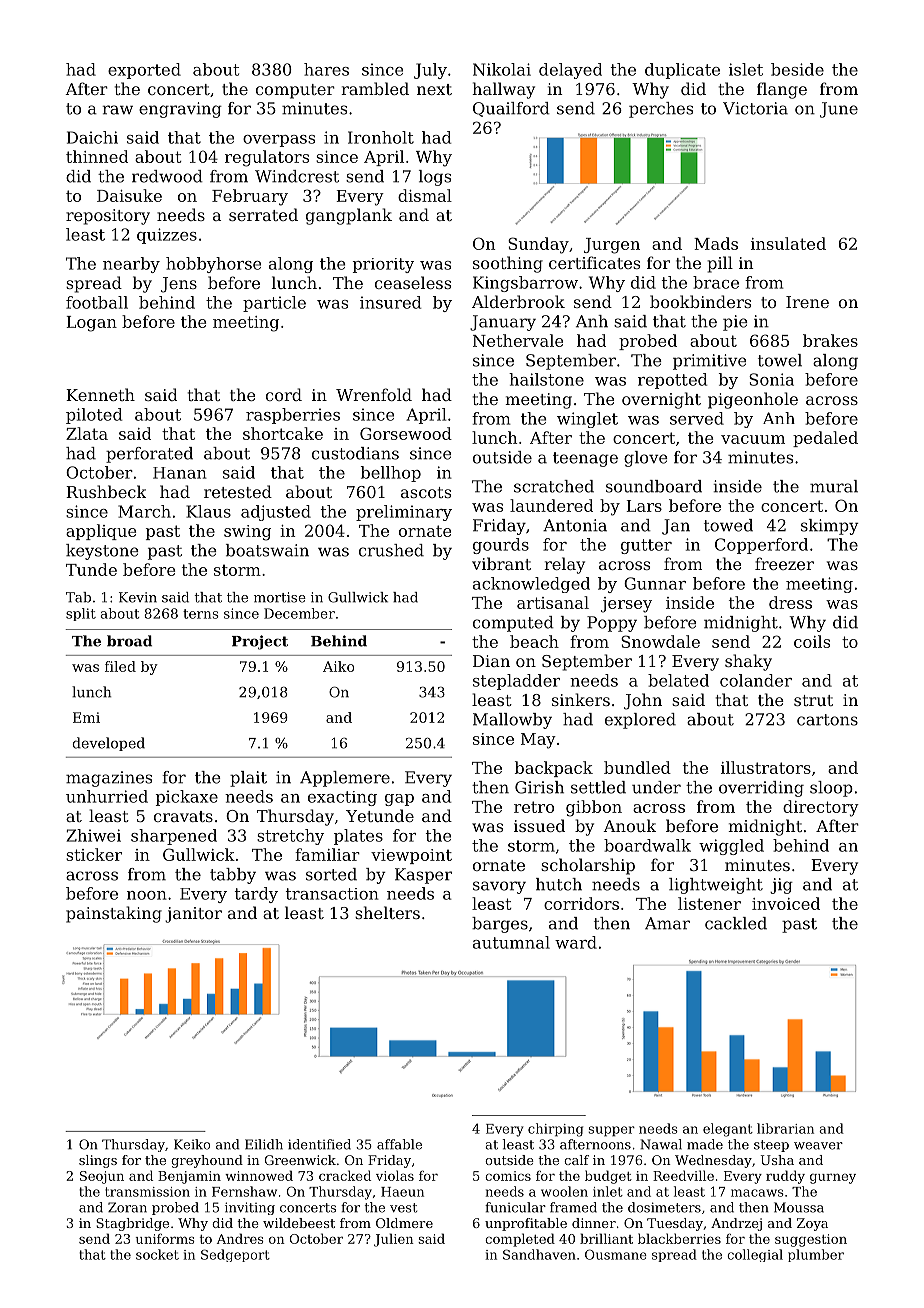  What do you see at coordinates (555, 1130) in the page?
I see `chirping` at bounding box center [555, 1130].
